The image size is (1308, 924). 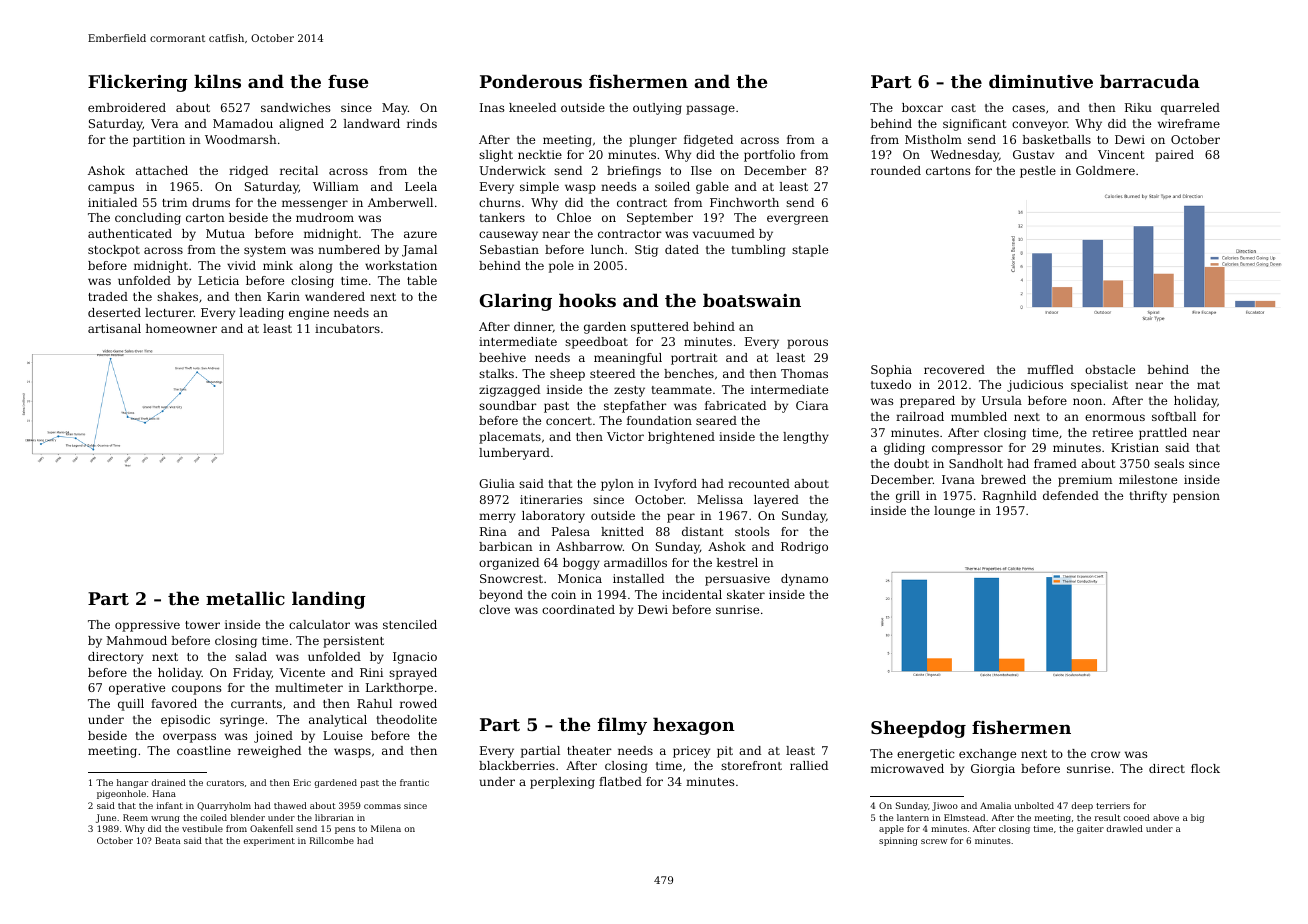 I want to click on Rillcombe, so click(x=332, y=840).
